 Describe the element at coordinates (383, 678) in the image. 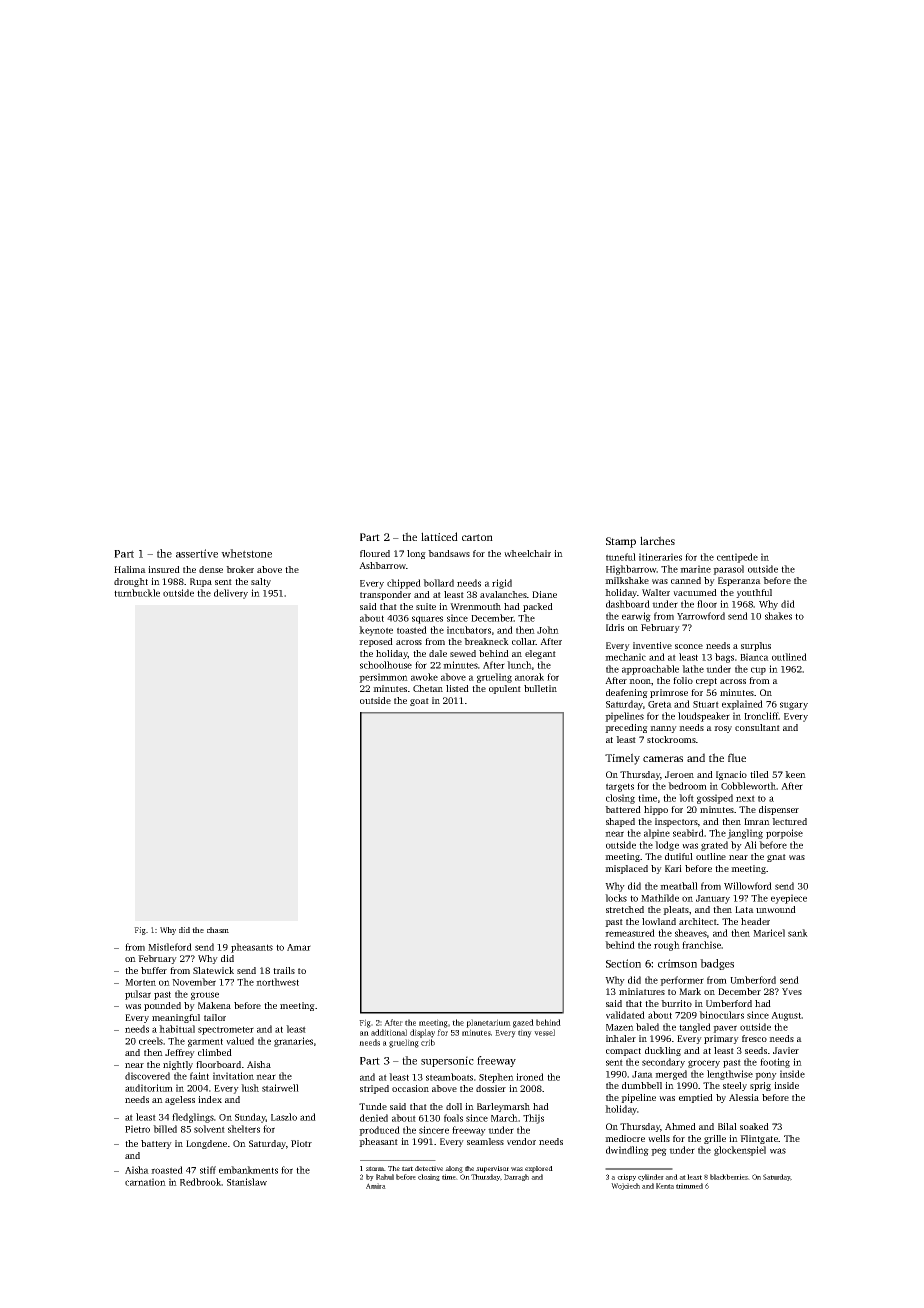

I see `persimmon` at that location.
